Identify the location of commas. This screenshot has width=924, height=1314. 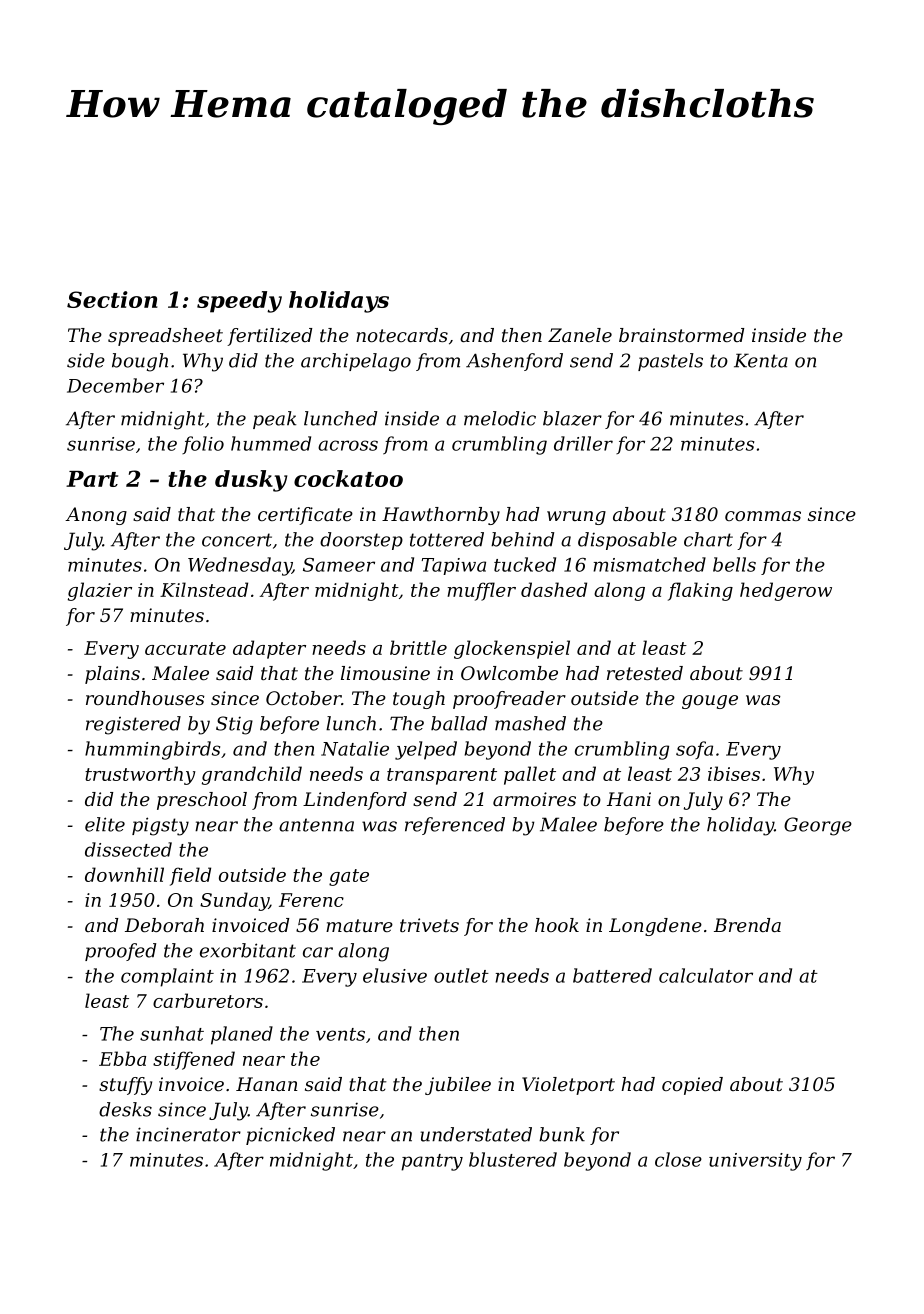
(763, 516).
